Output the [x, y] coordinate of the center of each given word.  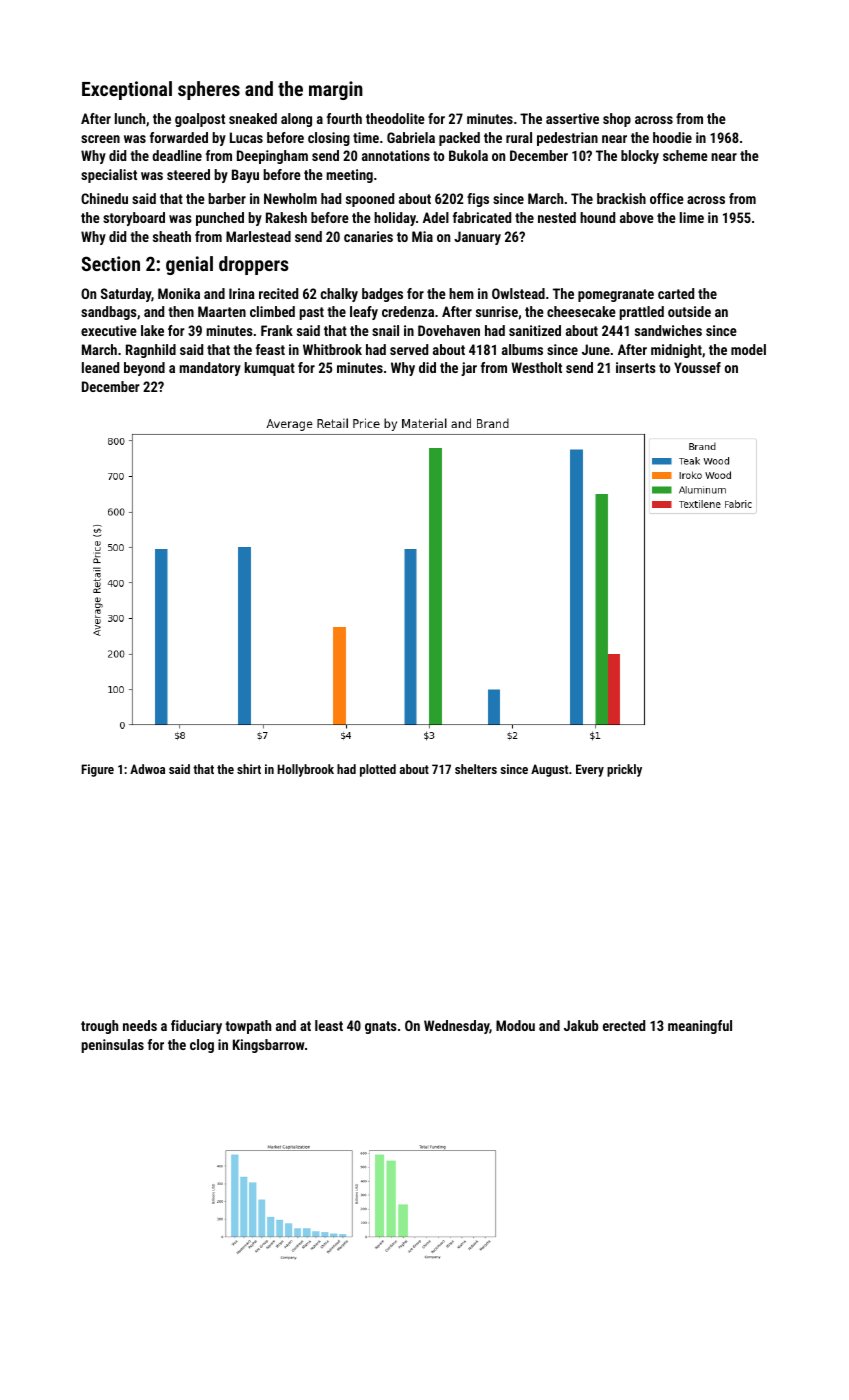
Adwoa [147, 769]
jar [469, 369]
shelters [476, 769]
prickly [624, 770]
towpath [248, 1027]
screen [100, 139]
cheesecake [581, 311]
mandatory [210, 369]
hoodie [672, 137]
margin [336, 90]
